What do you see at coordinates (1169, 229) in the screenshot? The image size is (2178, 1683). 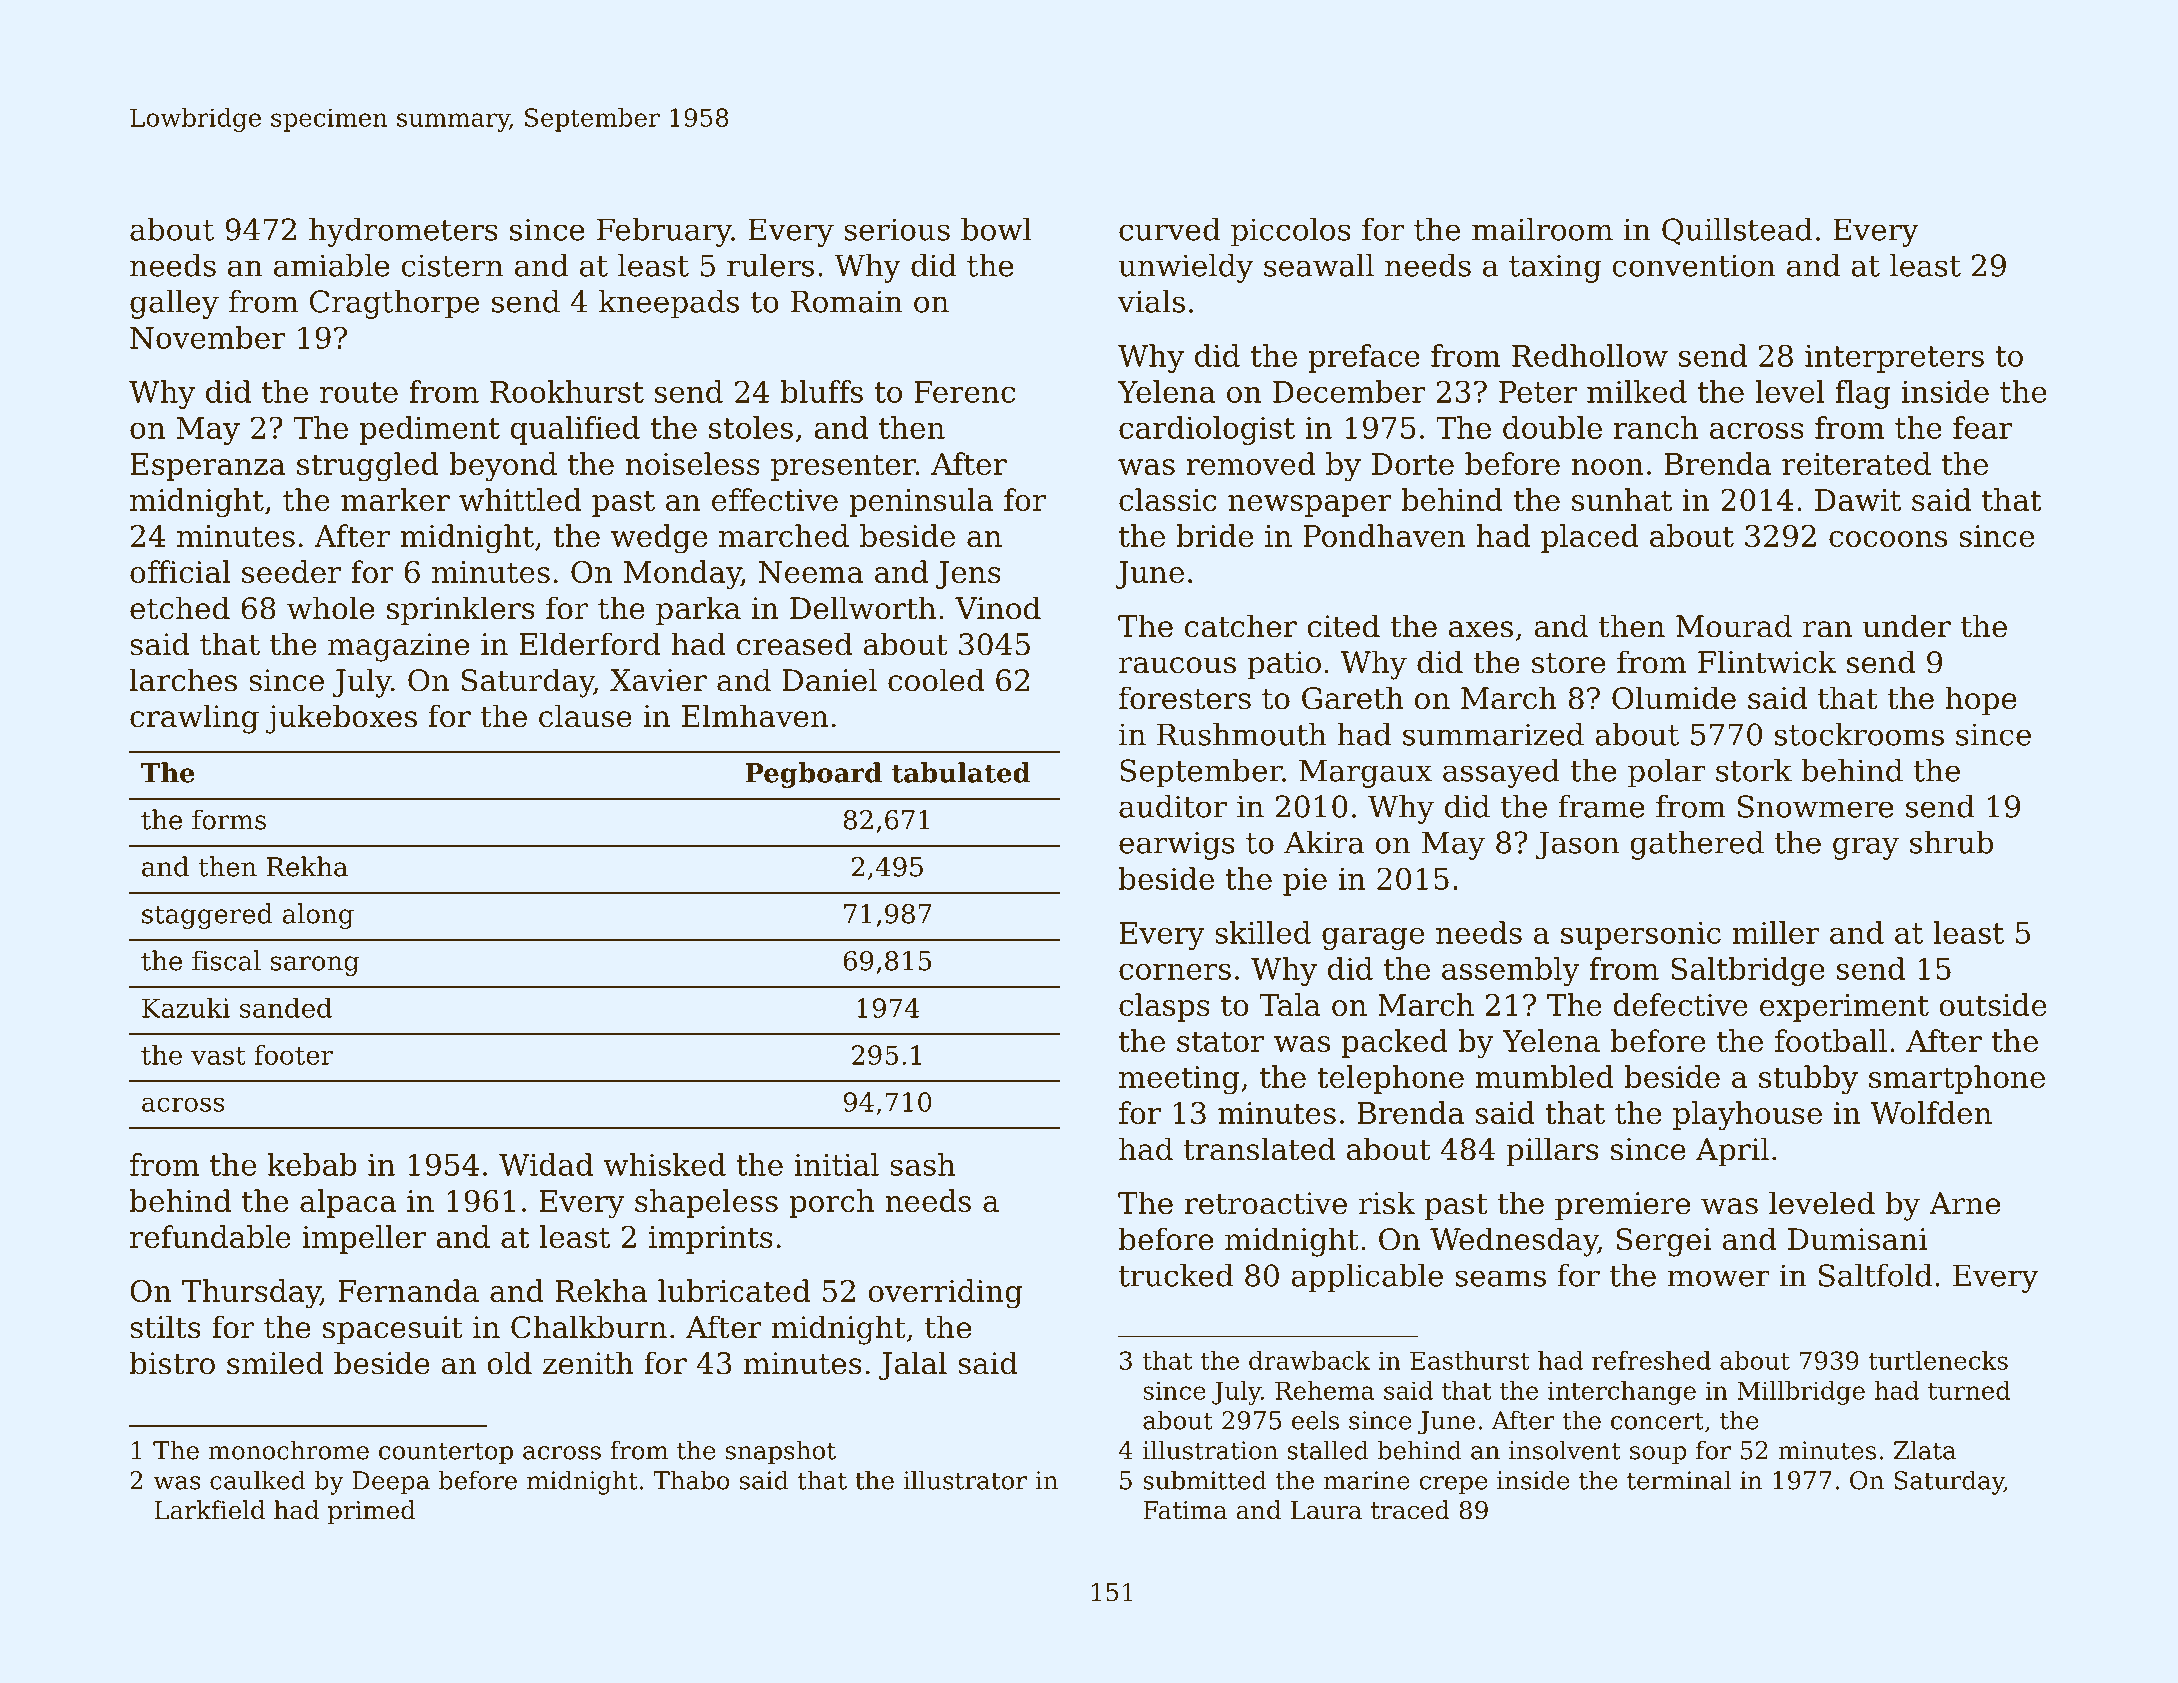 I see `curved` at bounding box center [1169, 229].
